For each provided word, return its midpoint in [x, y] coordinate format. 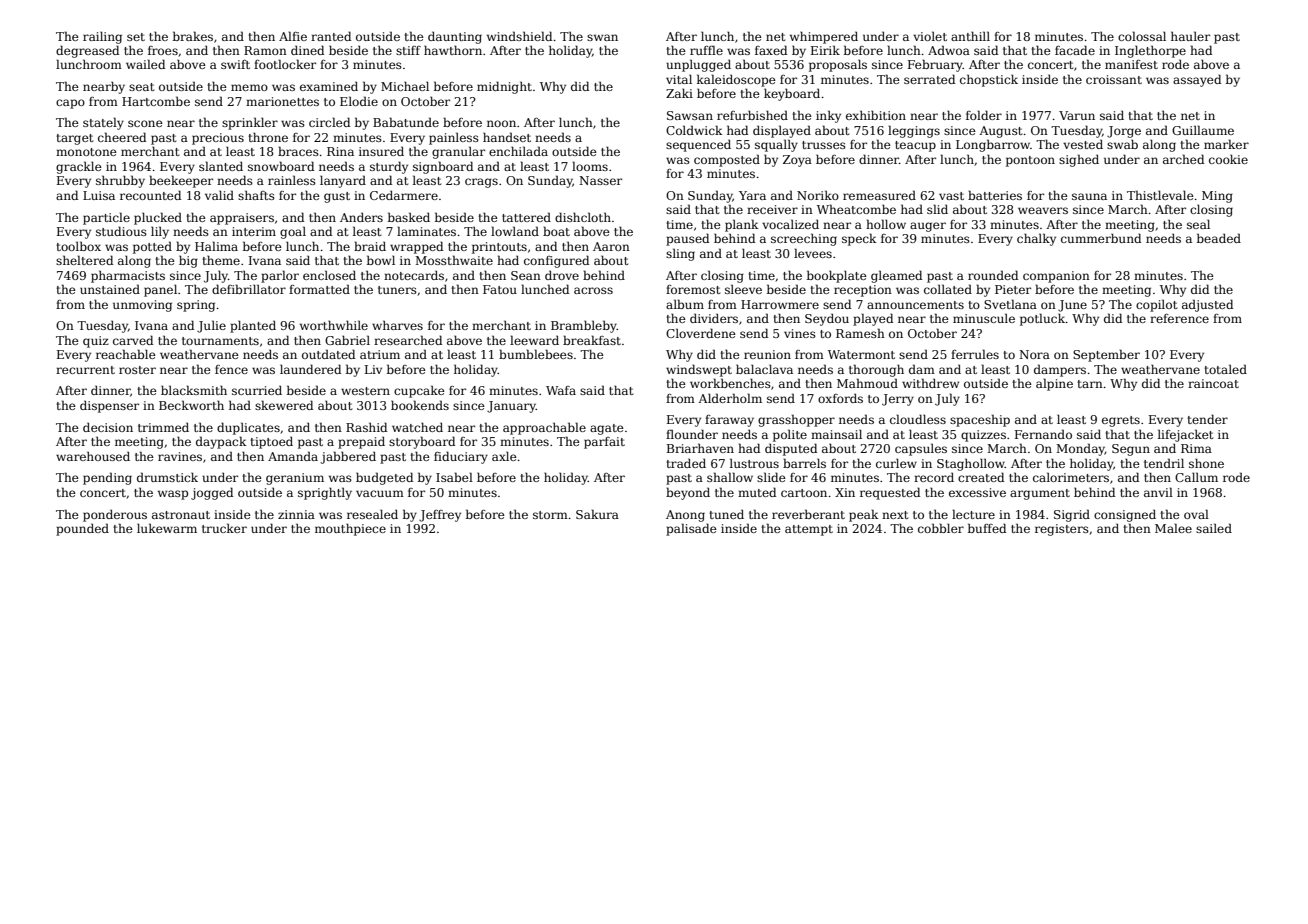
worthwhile [334, 325]
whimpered [824, 37]
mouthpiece [350, 529]
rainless [292, 180]
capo [70, 104]
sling [680, 254]
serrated [929, 79]
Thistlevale [1160, 195]
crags [481, 183]
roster [137, 370]
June [1072, 306]
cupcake [419, 391]
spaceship [980, 420]
